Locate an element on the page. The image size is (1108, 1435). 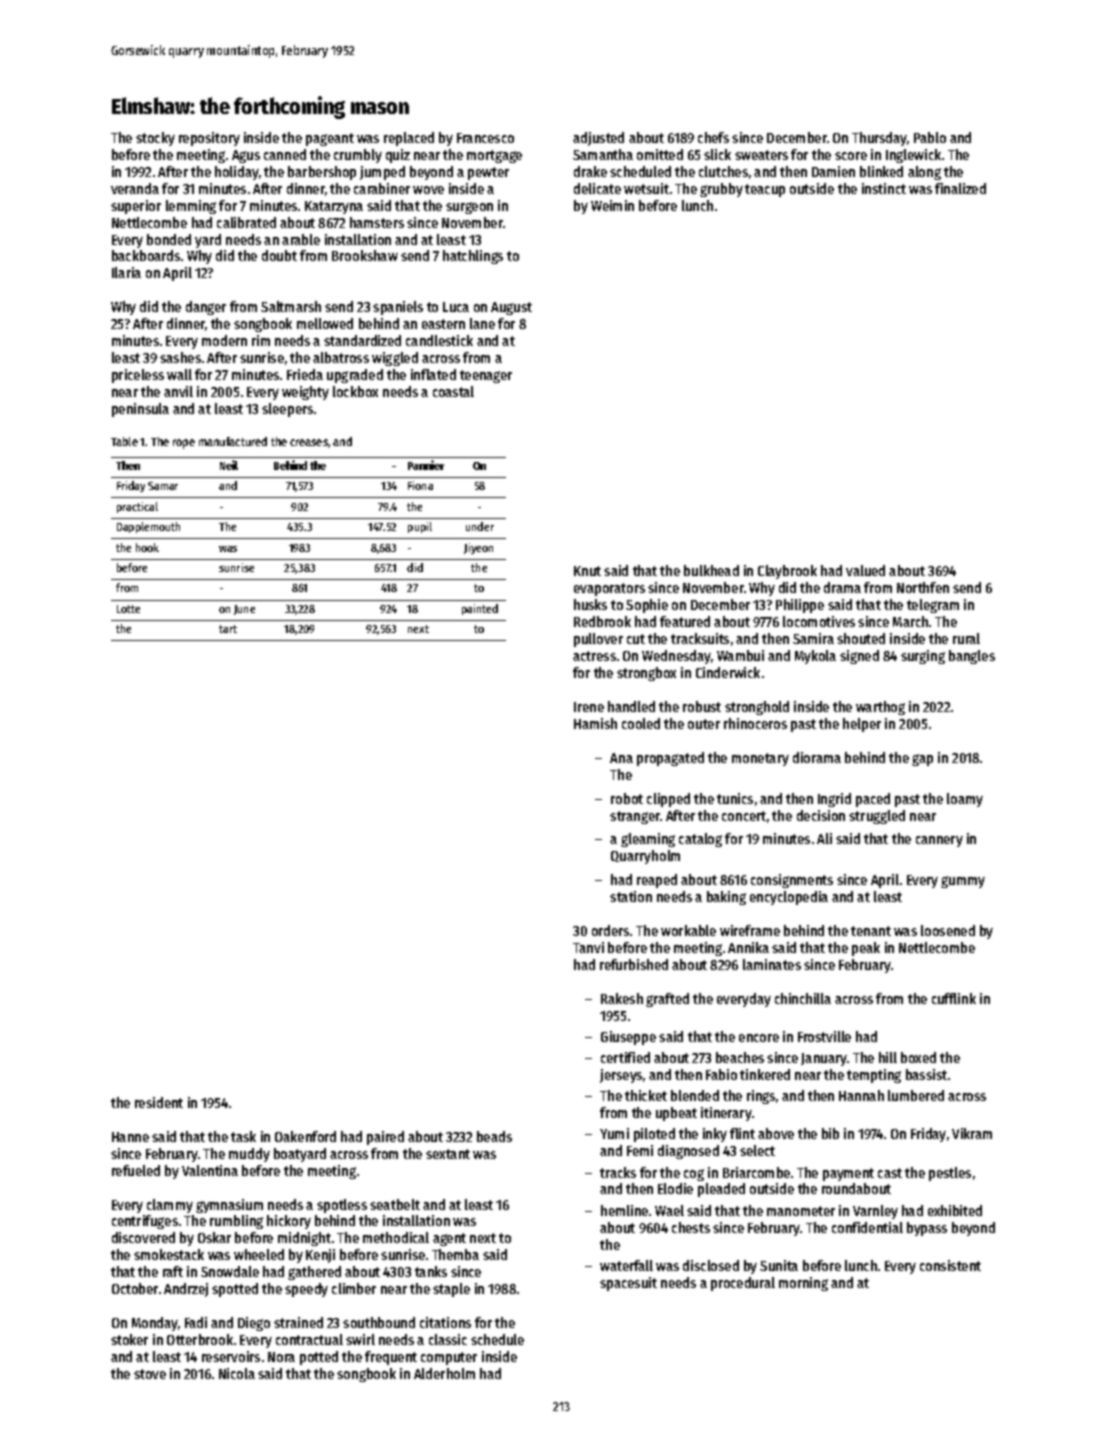
muddy is located at coordinates (249, 1155).
